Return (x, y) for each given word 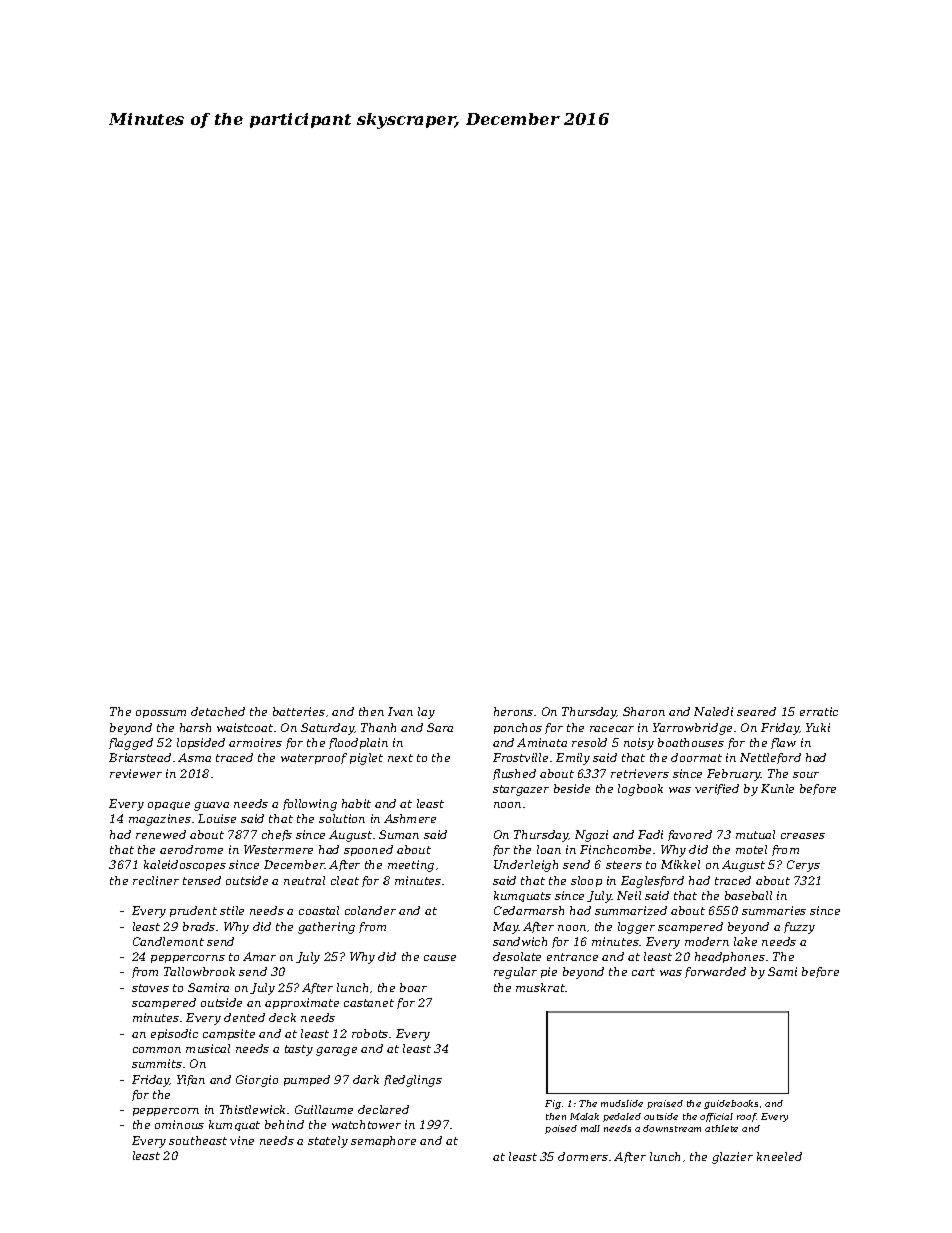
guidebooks (731, 1104)
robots (370, 1033)
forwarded (715, 972)
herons (513, 711)
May (505, 928)
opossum (161, 714)
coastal (319, 910)
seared (756, 711)
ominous (179, 1124)
